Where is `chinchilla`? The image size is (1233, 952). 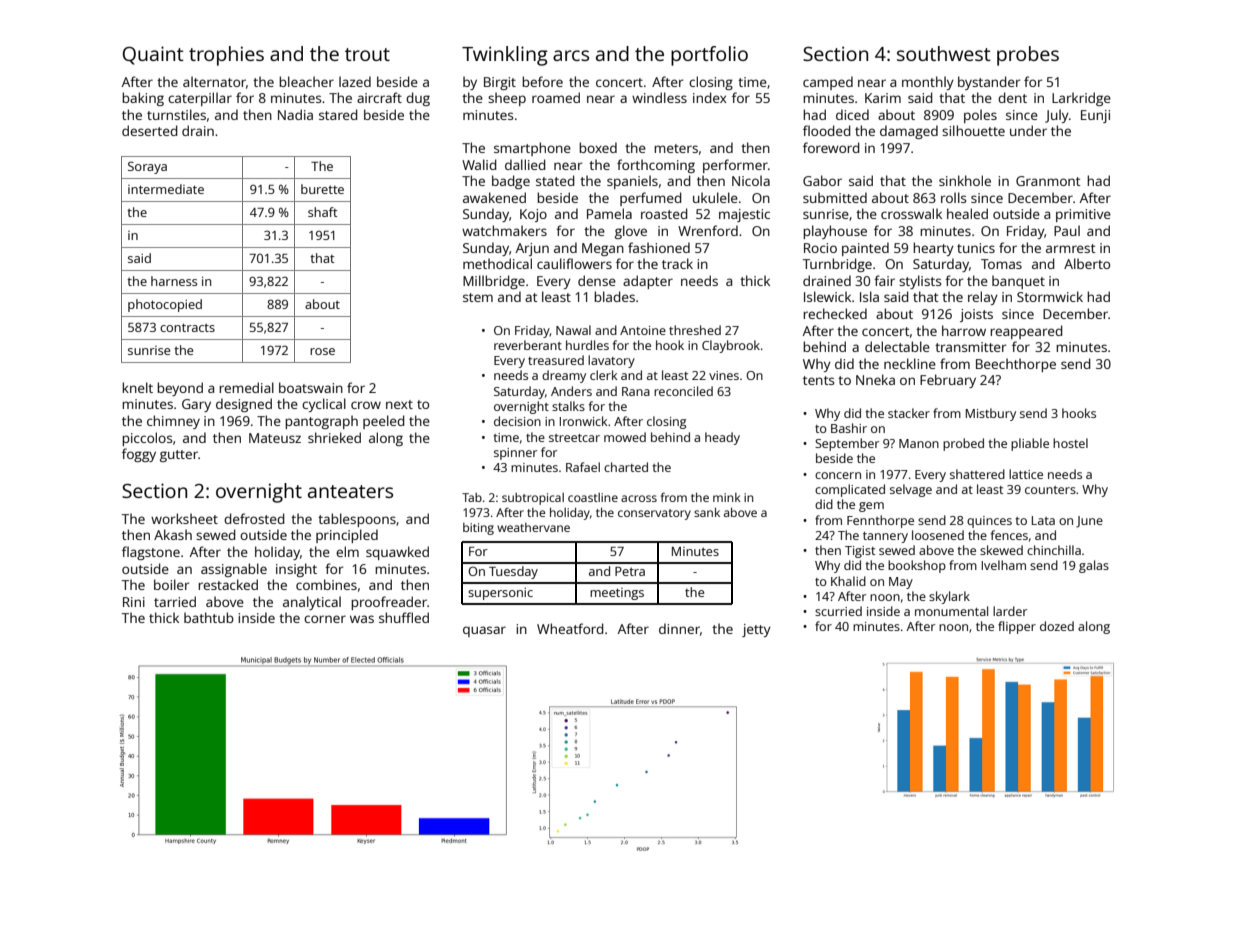
chinchilla is located at coordinates (1054, 550).
